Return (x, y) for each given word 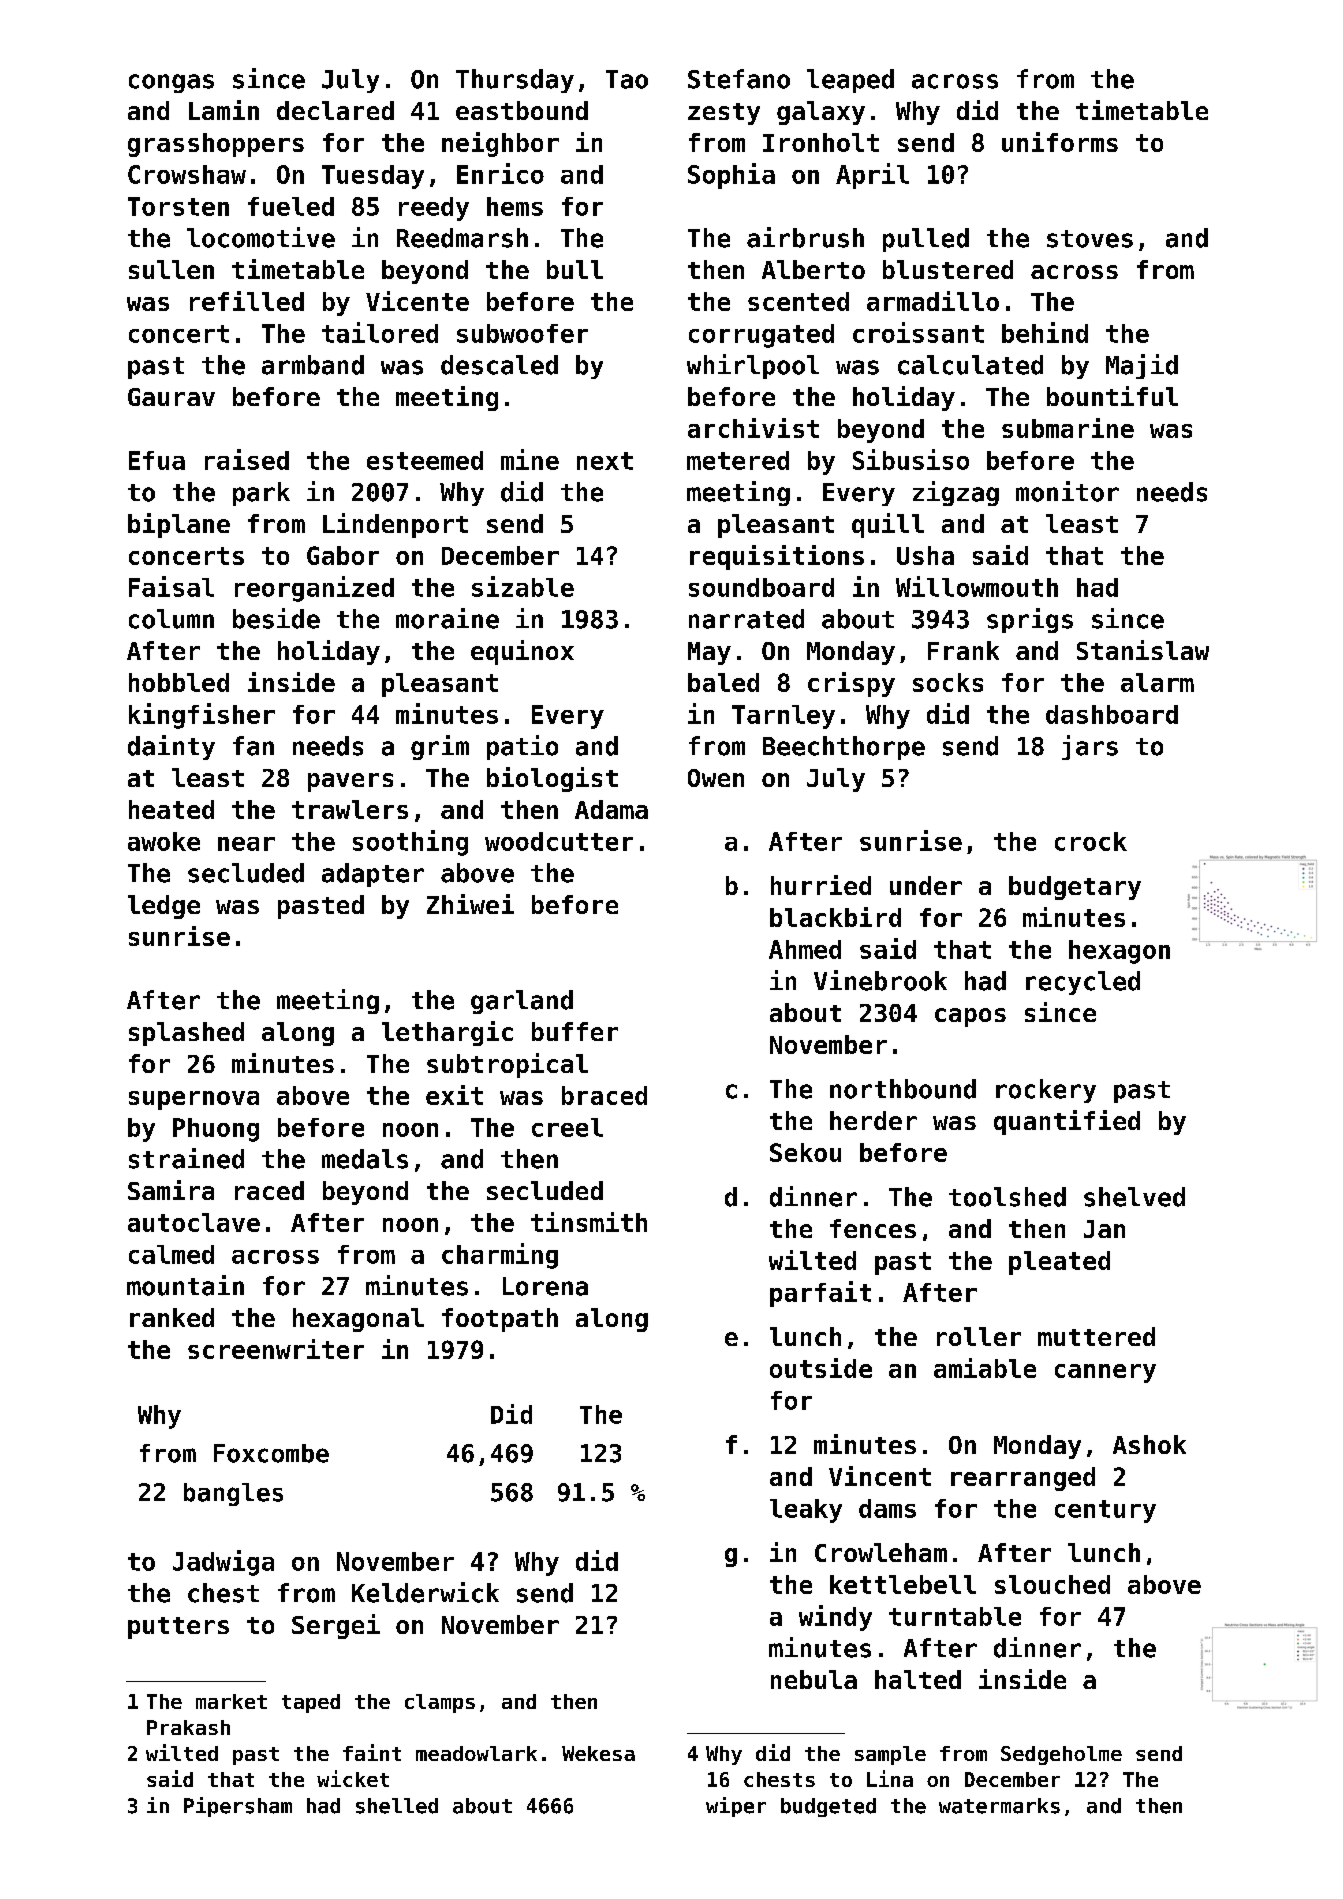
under (926, 885)
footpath (500, 1320)
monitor (1067, 491)
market (231, 1701)
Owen (716, 778)
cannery (1105, 1373)
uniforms (1060, 142)
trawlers (350, 809)
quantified (1067, 1122)
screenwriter (276, 1349)
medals (365, 1159)
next (605, 461)
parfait (820, 1294)
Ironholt (821, 142)
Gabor (343, 555)
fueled (291, 206)
